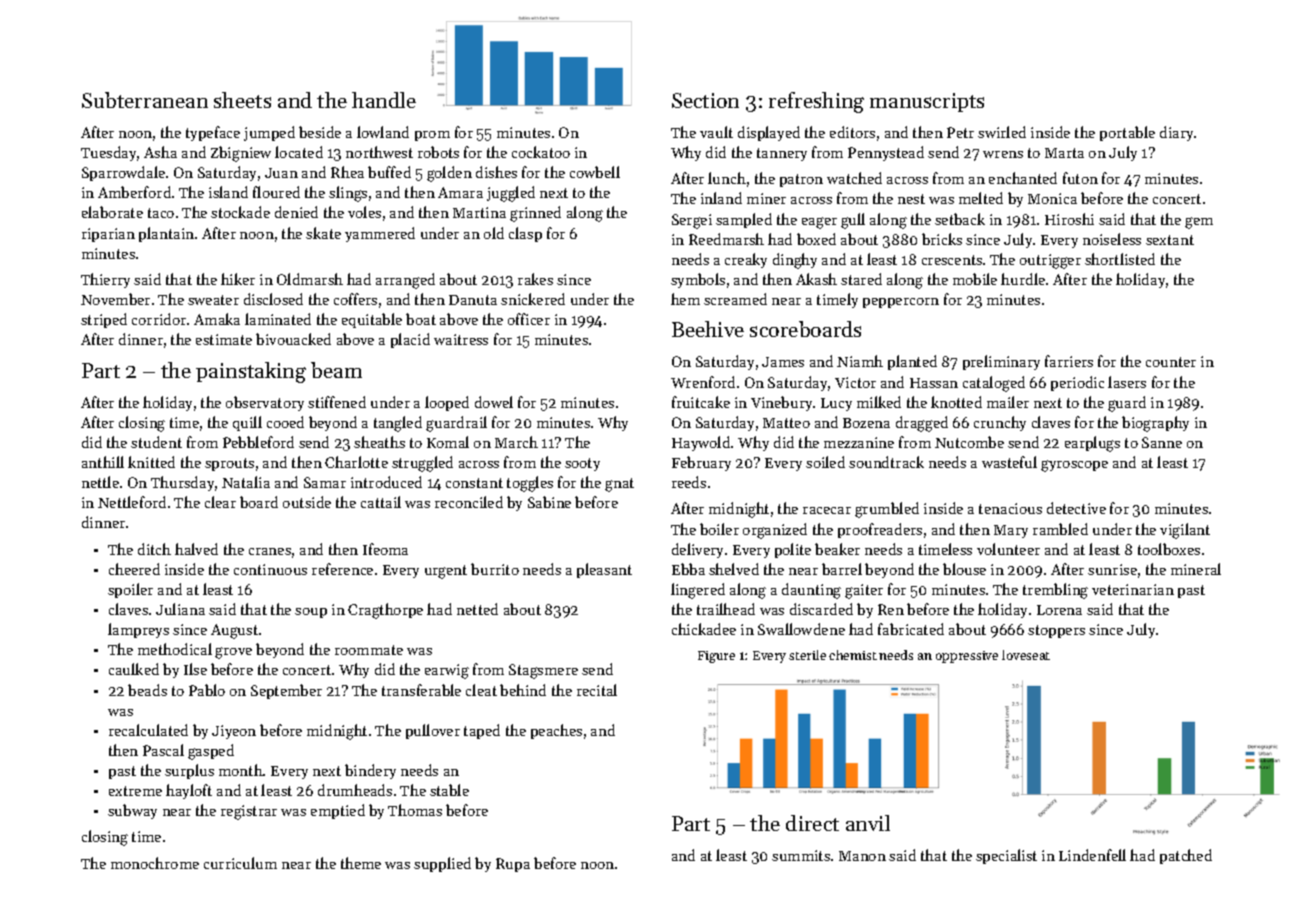 This page has height=924, width=1308. What do you see at coordinates (285, 422) in the page?
I see `cooed` at bounding box center [285, 422].
